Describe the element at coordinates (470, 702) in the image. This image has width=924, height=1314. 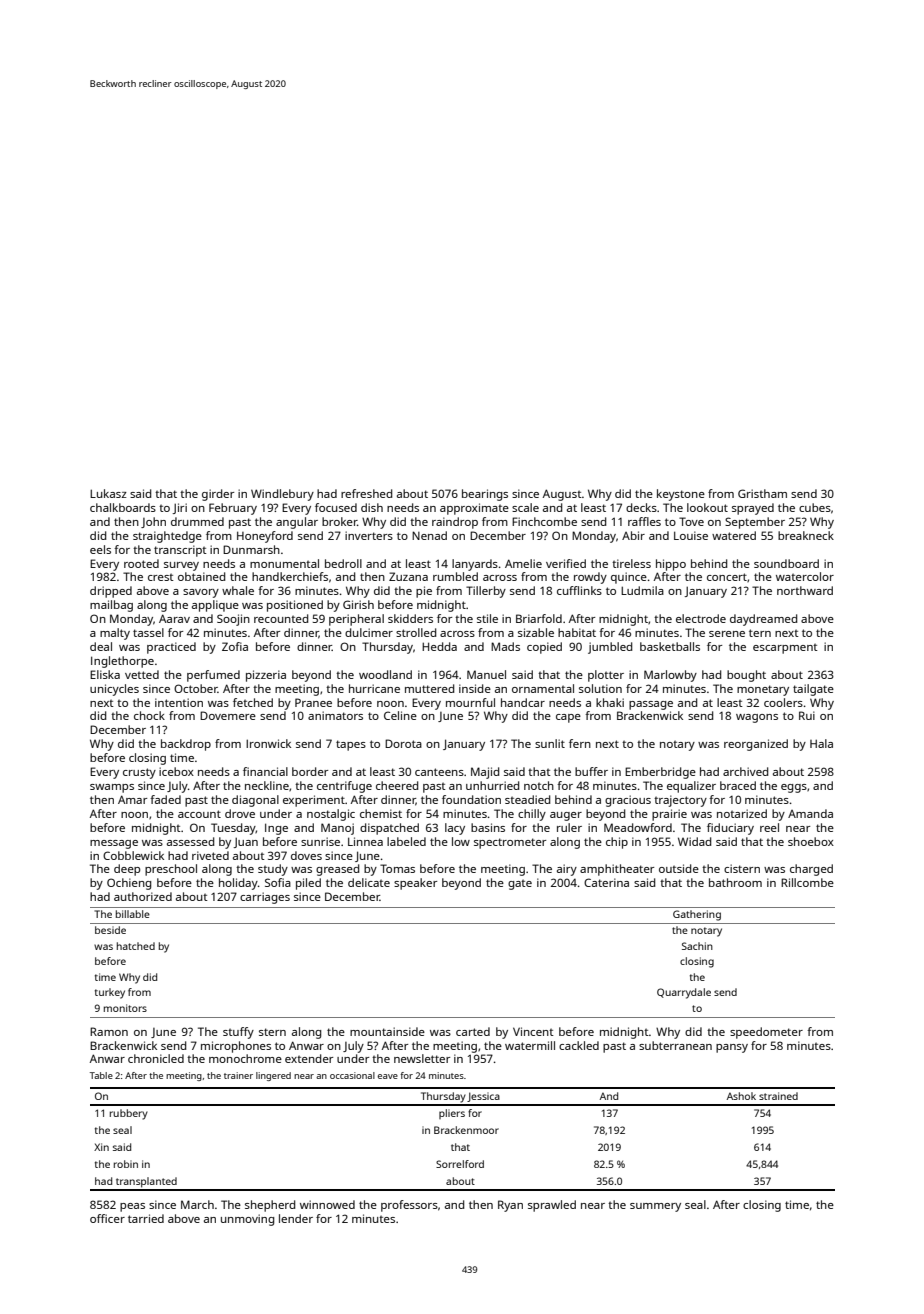
I see `mournful` at that location.
